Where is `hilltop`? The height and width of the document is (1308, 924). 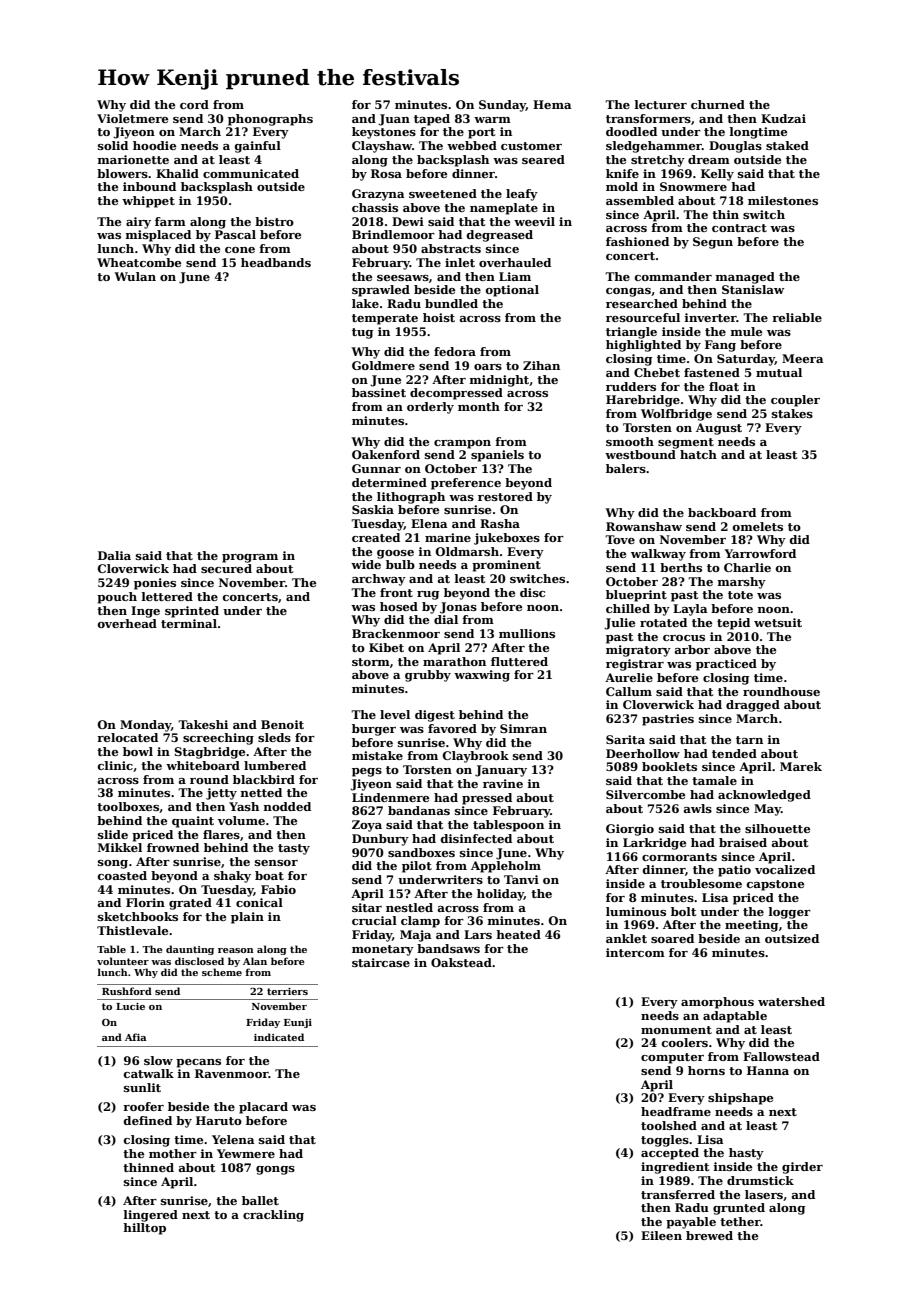 hilltop is located at coordinates (144, 1229).
